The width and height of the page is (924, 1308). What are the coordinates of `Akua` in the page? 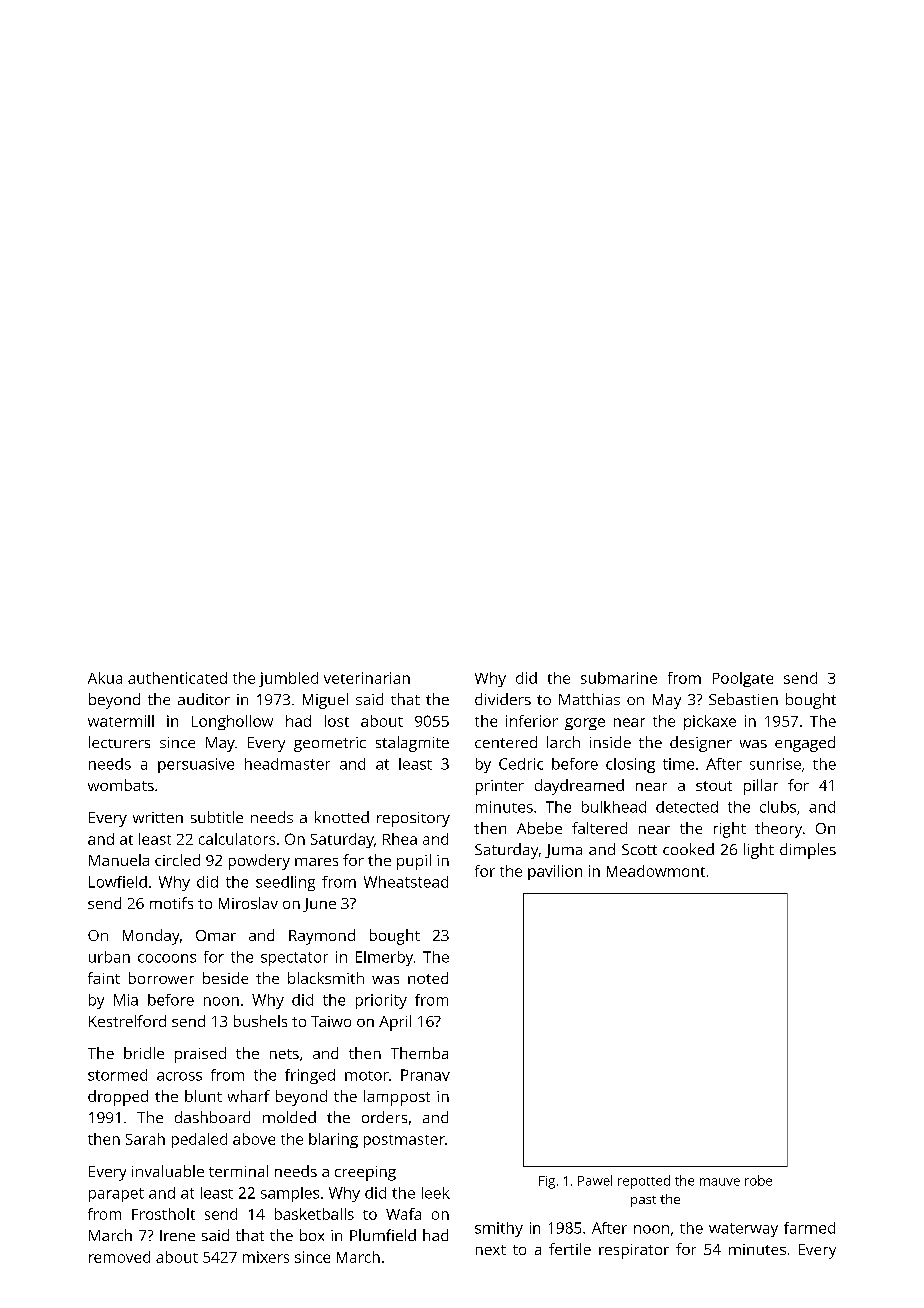 It's located at (105, 678).
